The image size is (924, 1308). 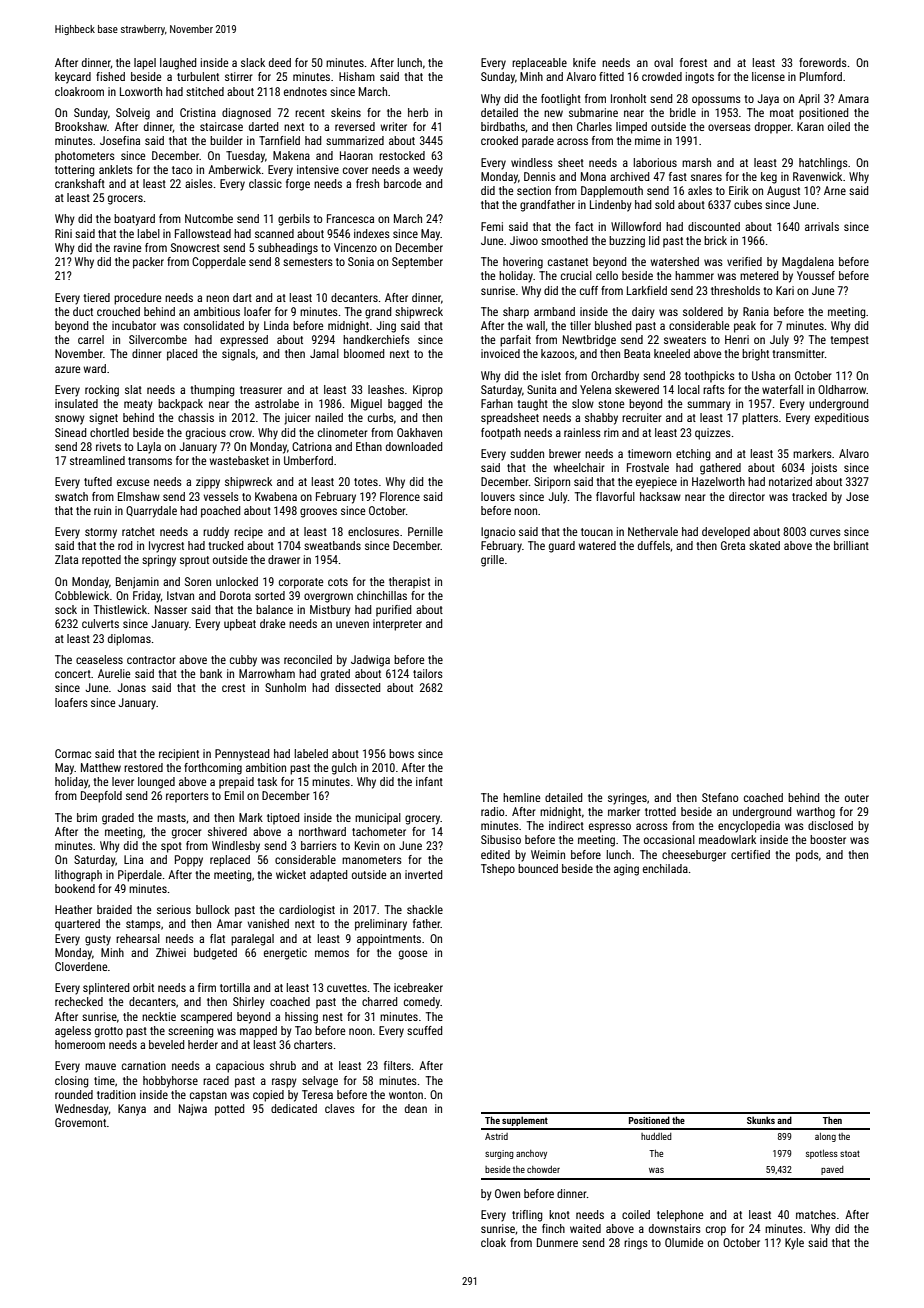 What do you see at coordinates (849, 341) in the screenshot?
I see `tempest` at bounding box center [849, 341].
